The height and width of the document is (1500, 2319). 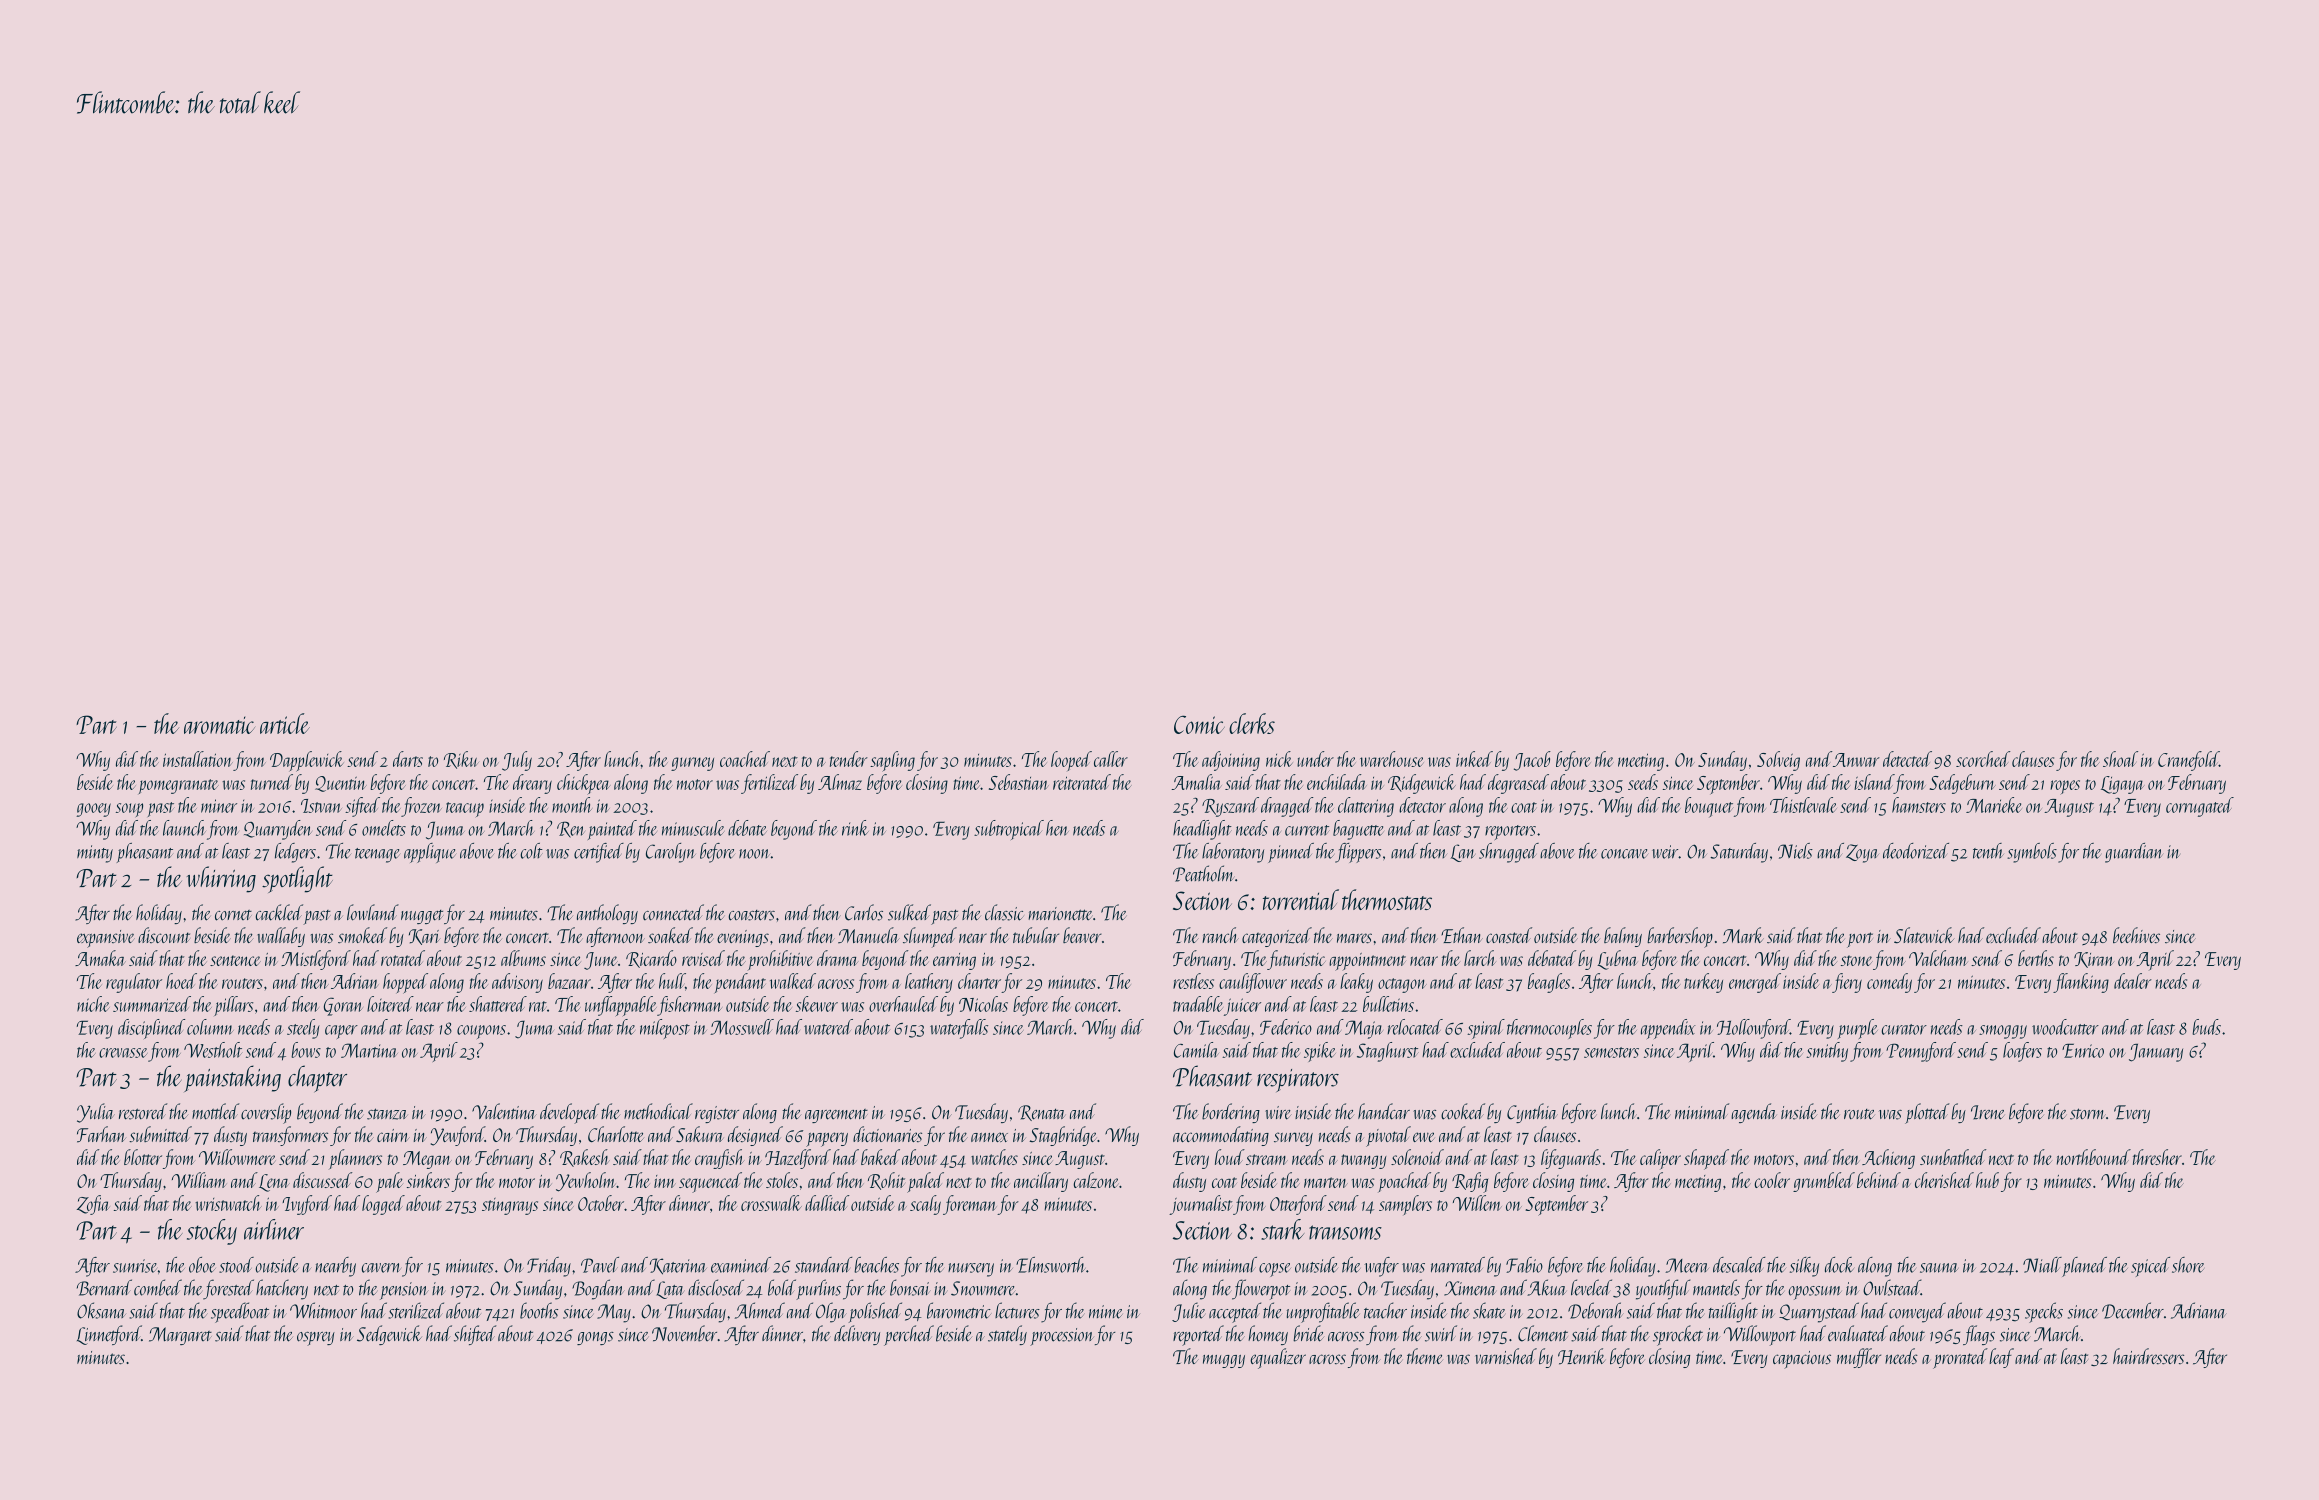 I want to click on Charlotte, so click(x=616, y=1134).
